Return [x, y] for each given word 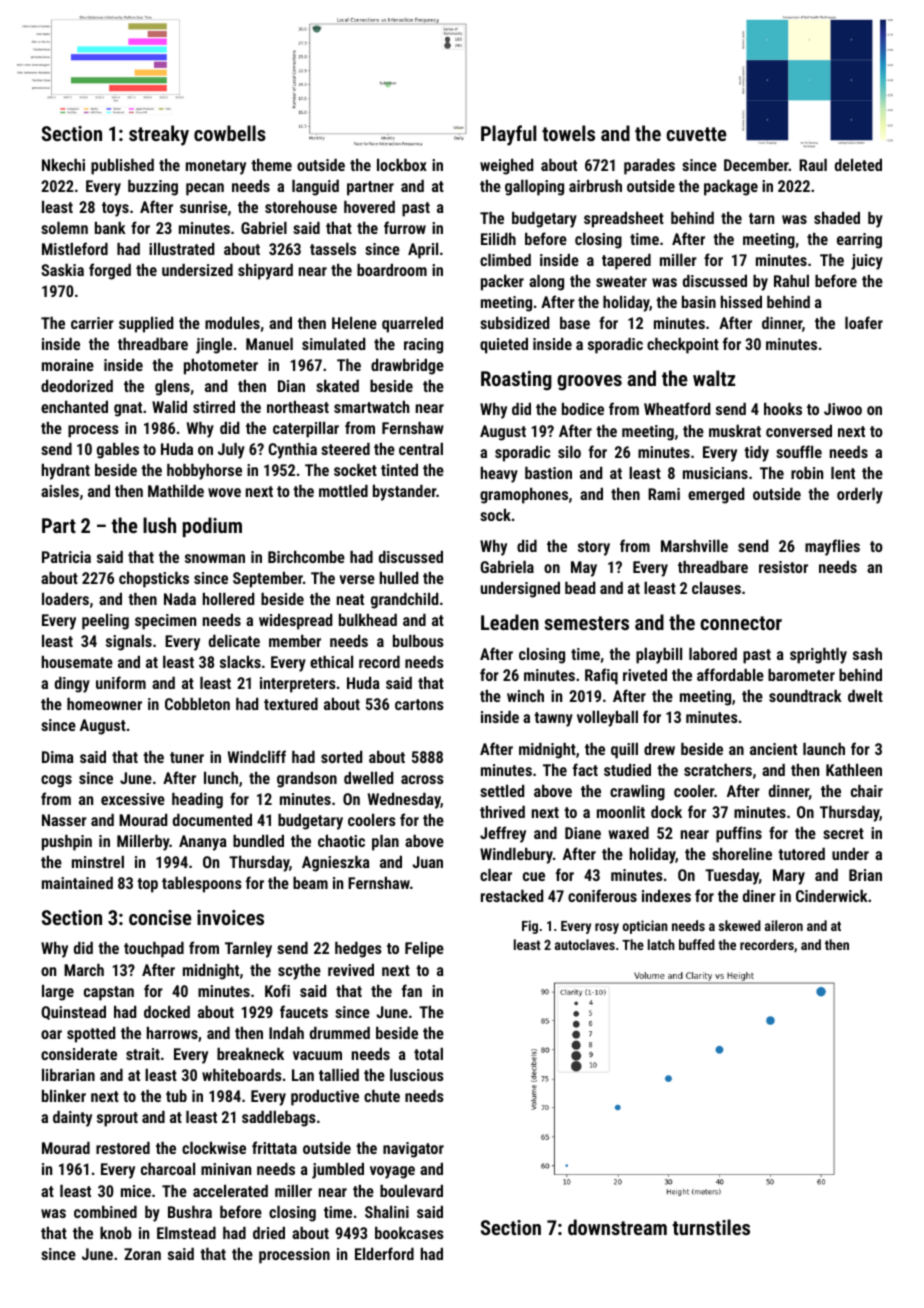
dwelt [865, 696]
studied [627, 770]
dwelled [368, 778]
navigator [413, 1150]
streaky [159, 135]
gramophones [524, 496]
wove [224, 492]
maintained [77, 883]
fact [585, 769]
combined [105, 1212]
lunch [221, 778]
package [731, 187]
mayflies [832, 547]
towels [568, 133]
